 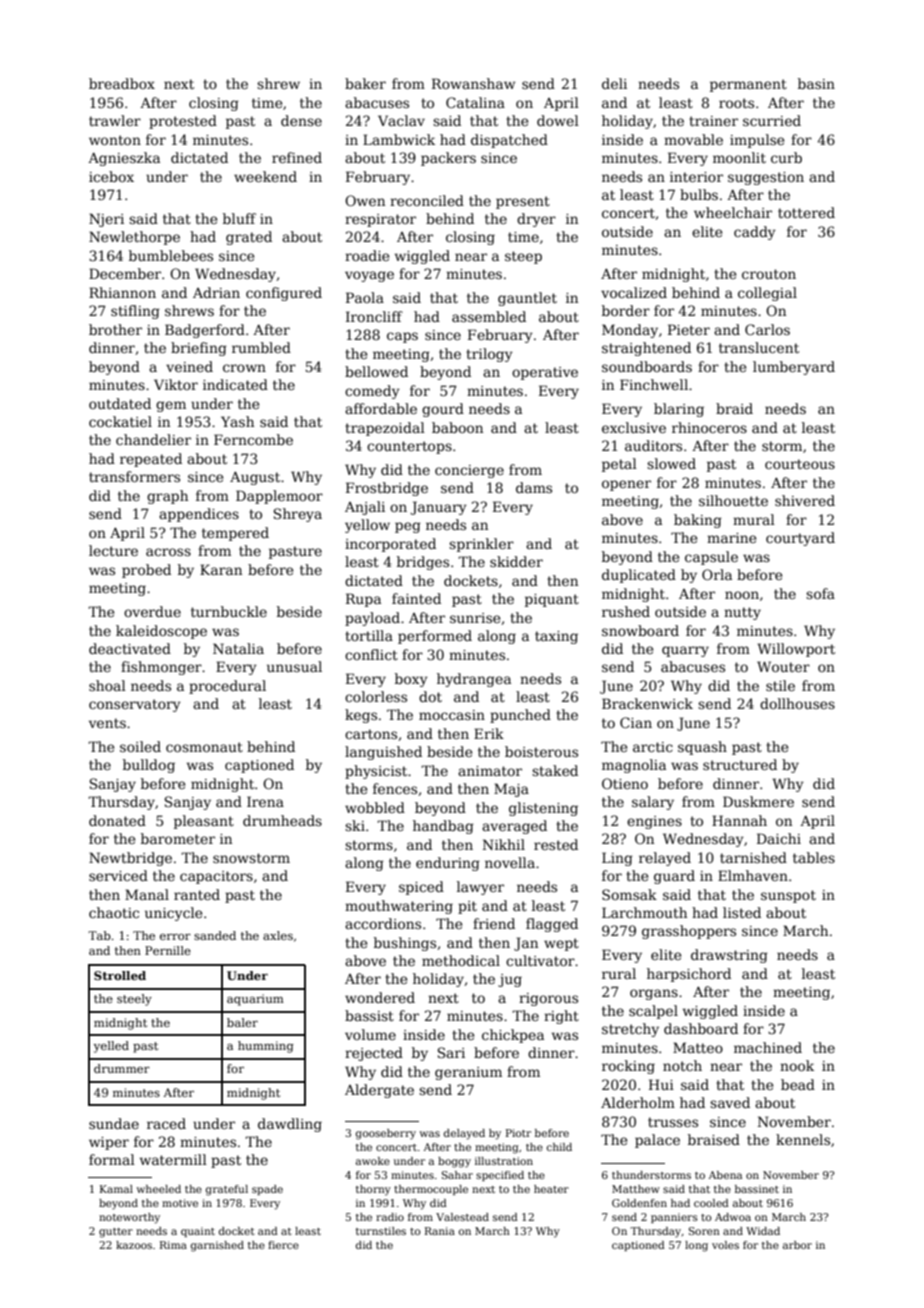 What do you see at coordinates (375, 807) in the page?
I see `wobbled` at bounding box center [375, 807].
